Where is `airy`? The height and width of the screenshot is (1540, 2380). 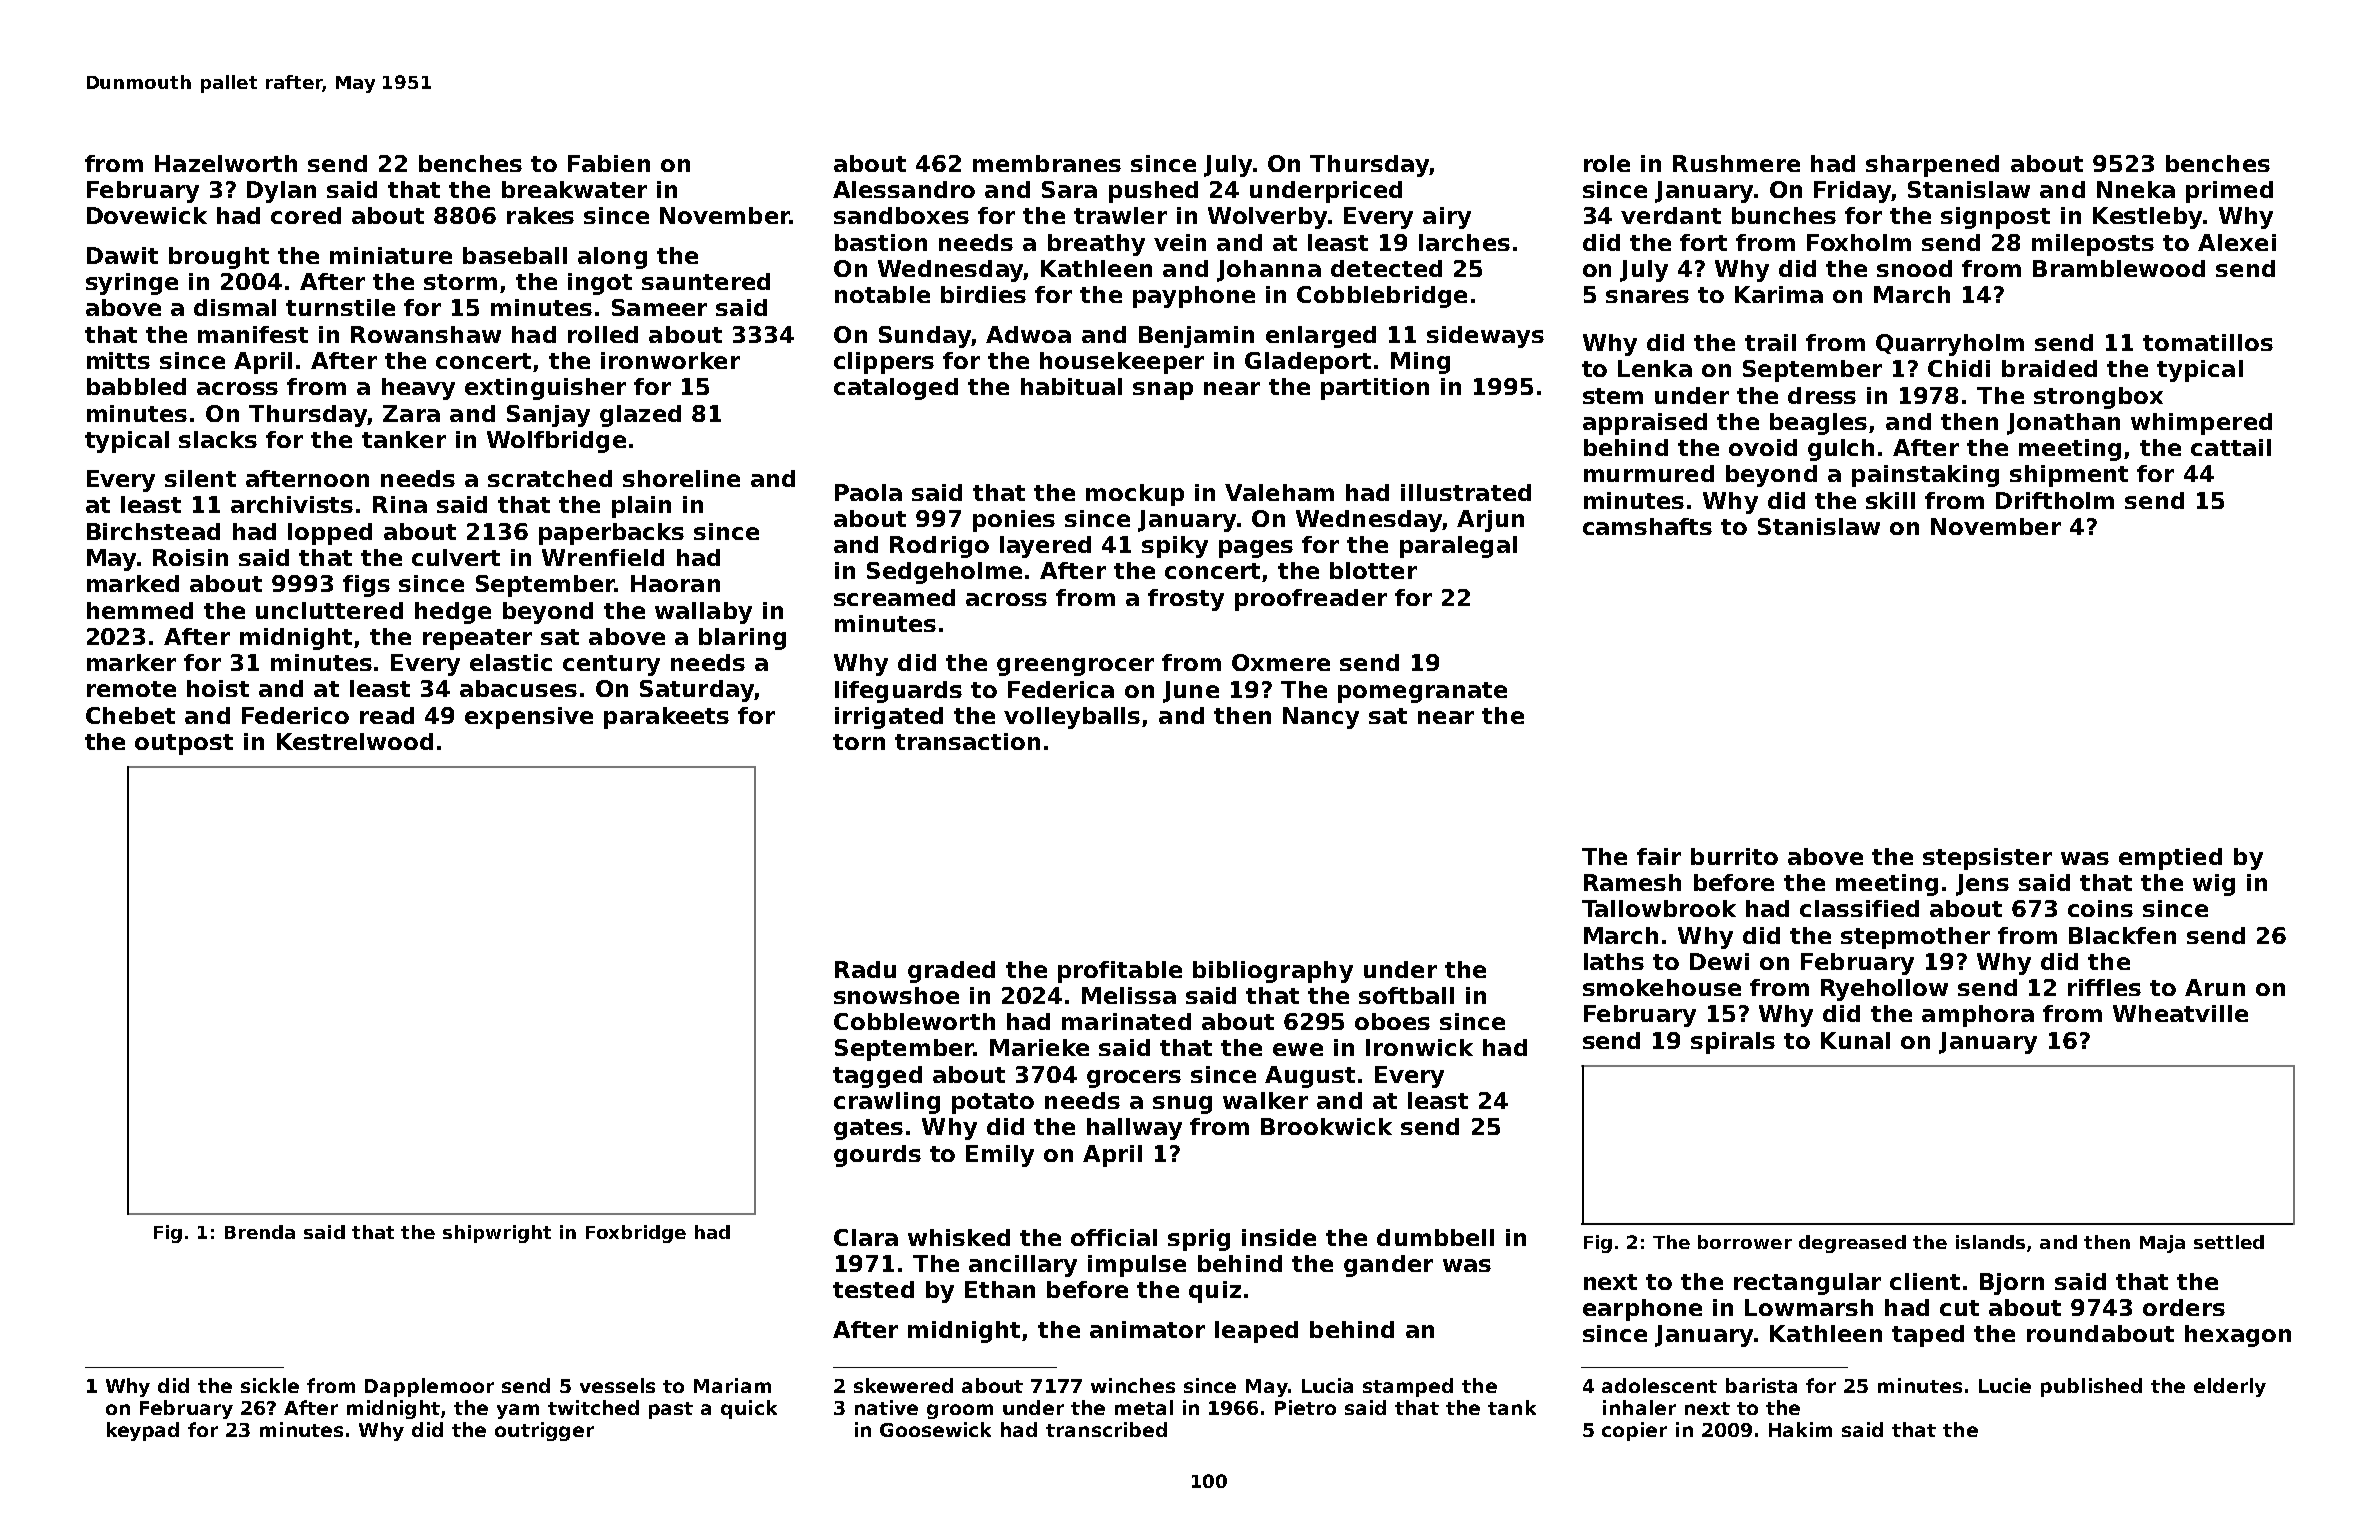
airy is located at coordinates (1447, 218).
